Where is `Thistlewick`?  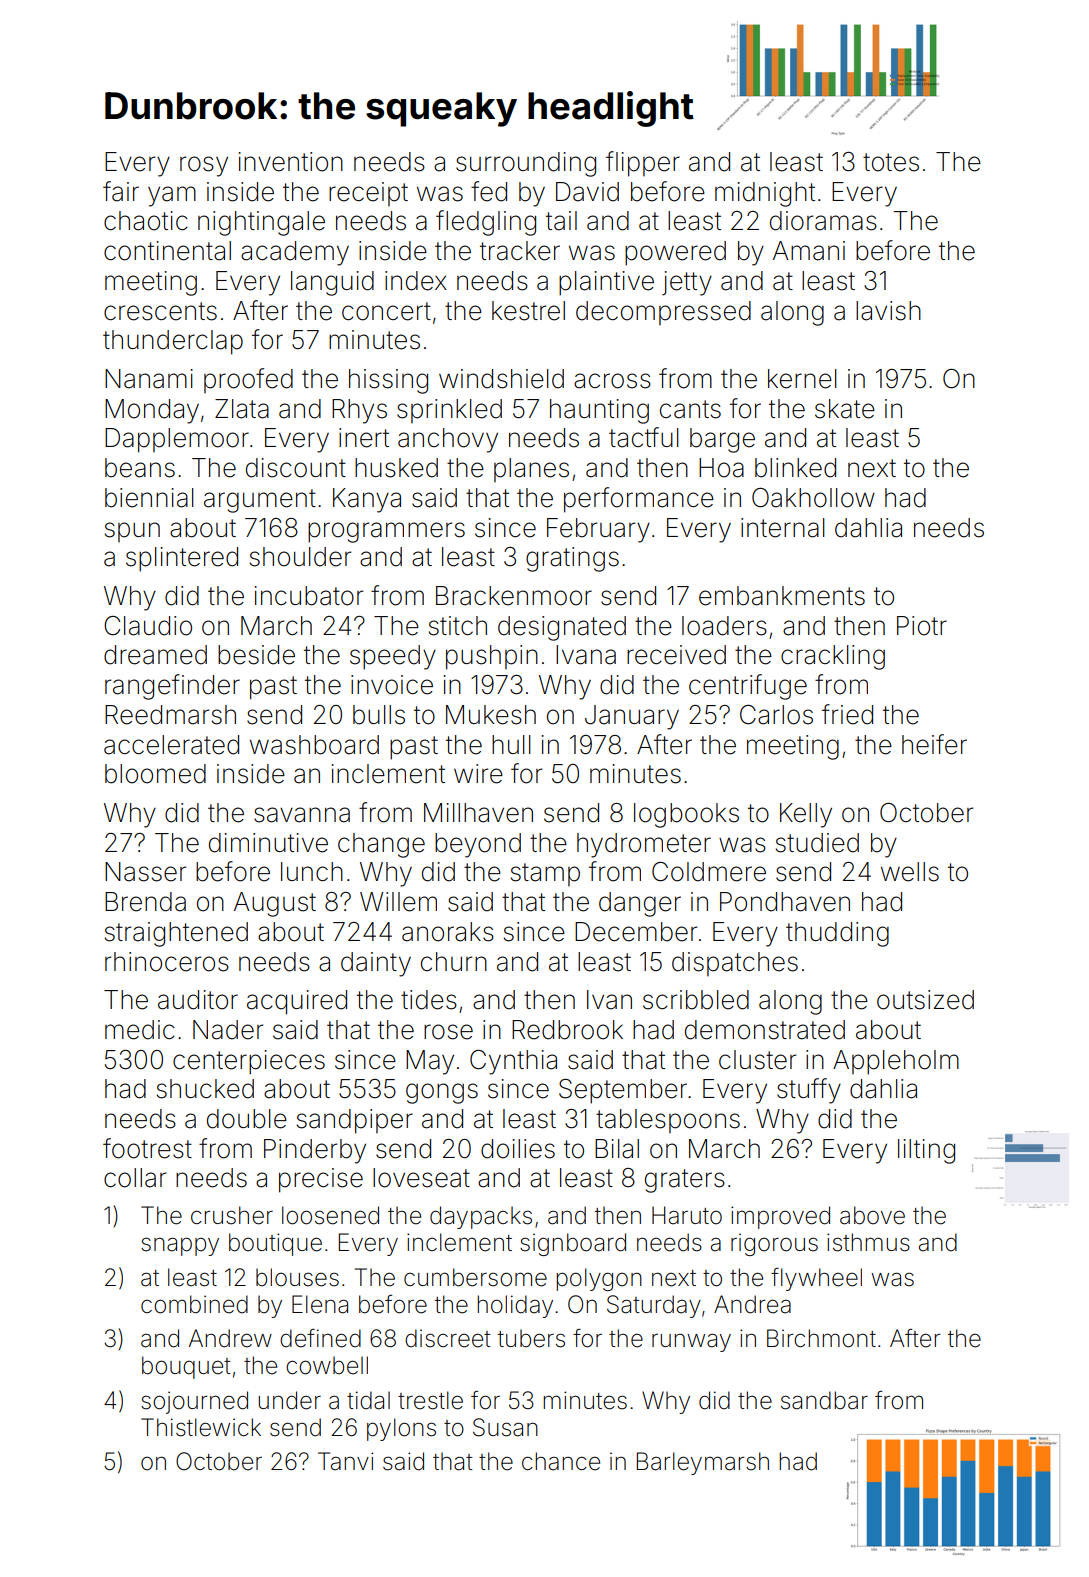
Thistlewick is located at coordinates (201, 1427).
